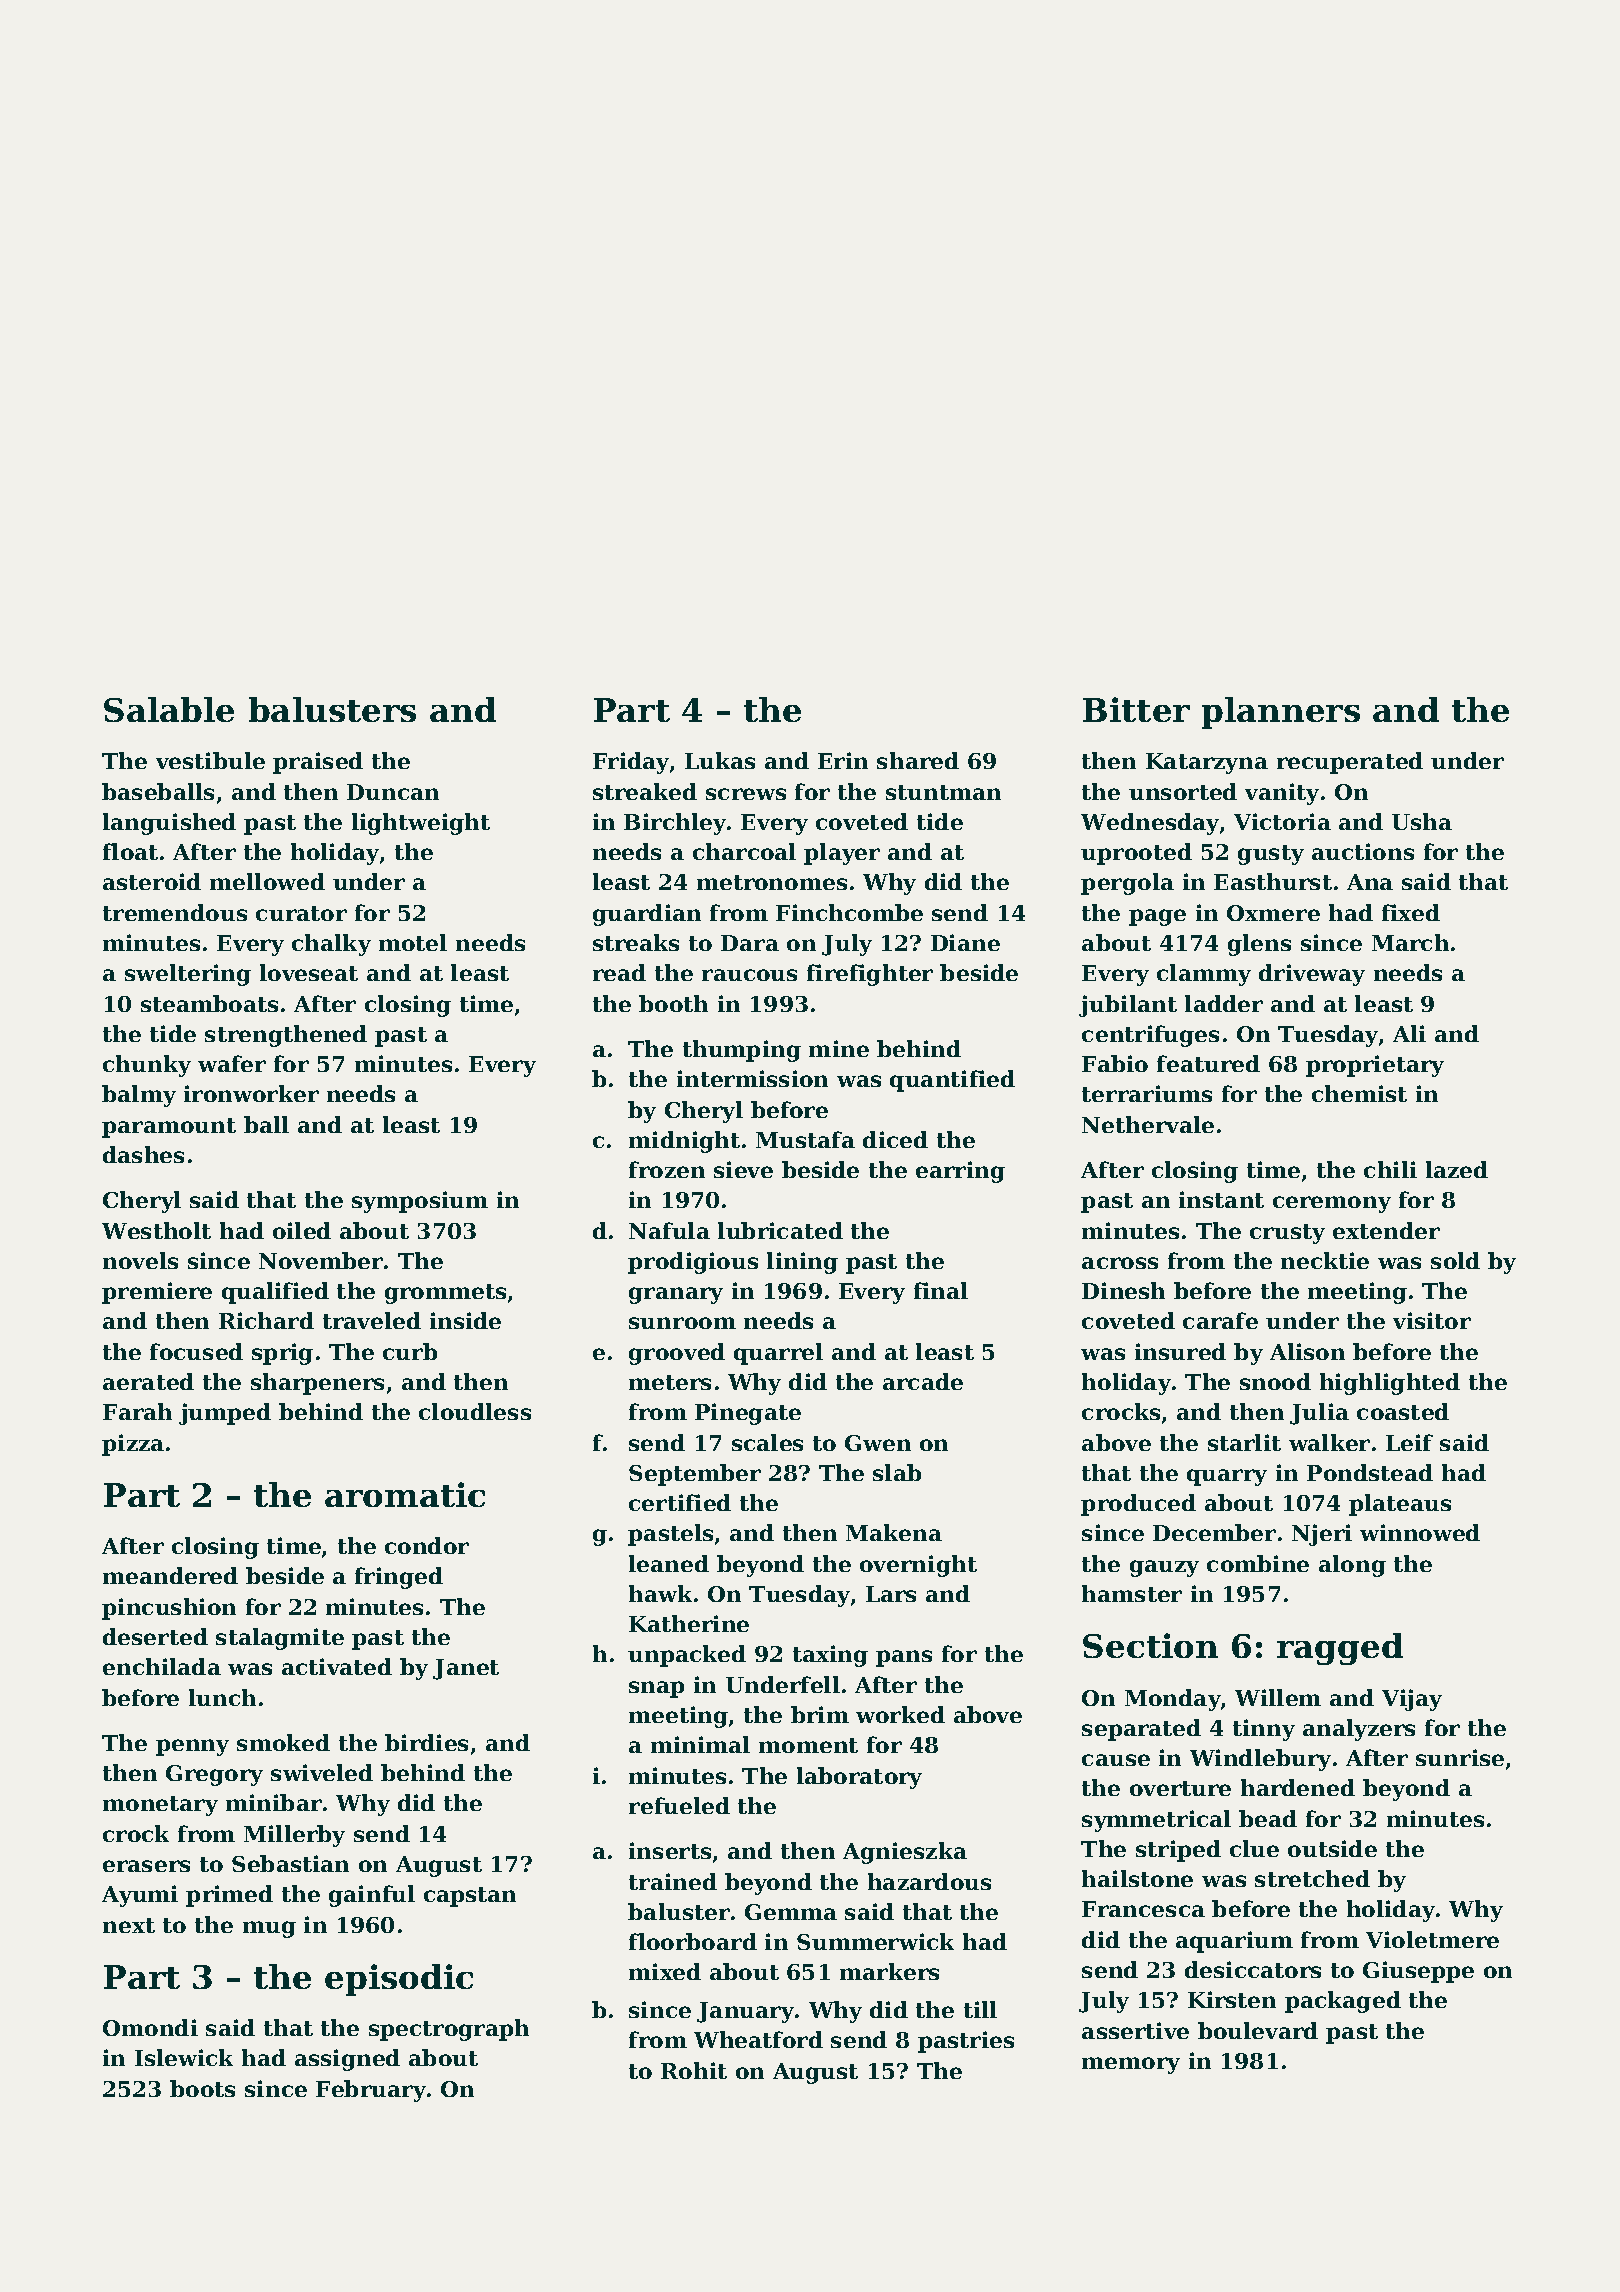 The width and height of the page is (1620, 2292). What do you see at coordinates (749, 975) in the page?
I see `raucous` at bounding box center [749, 975].
